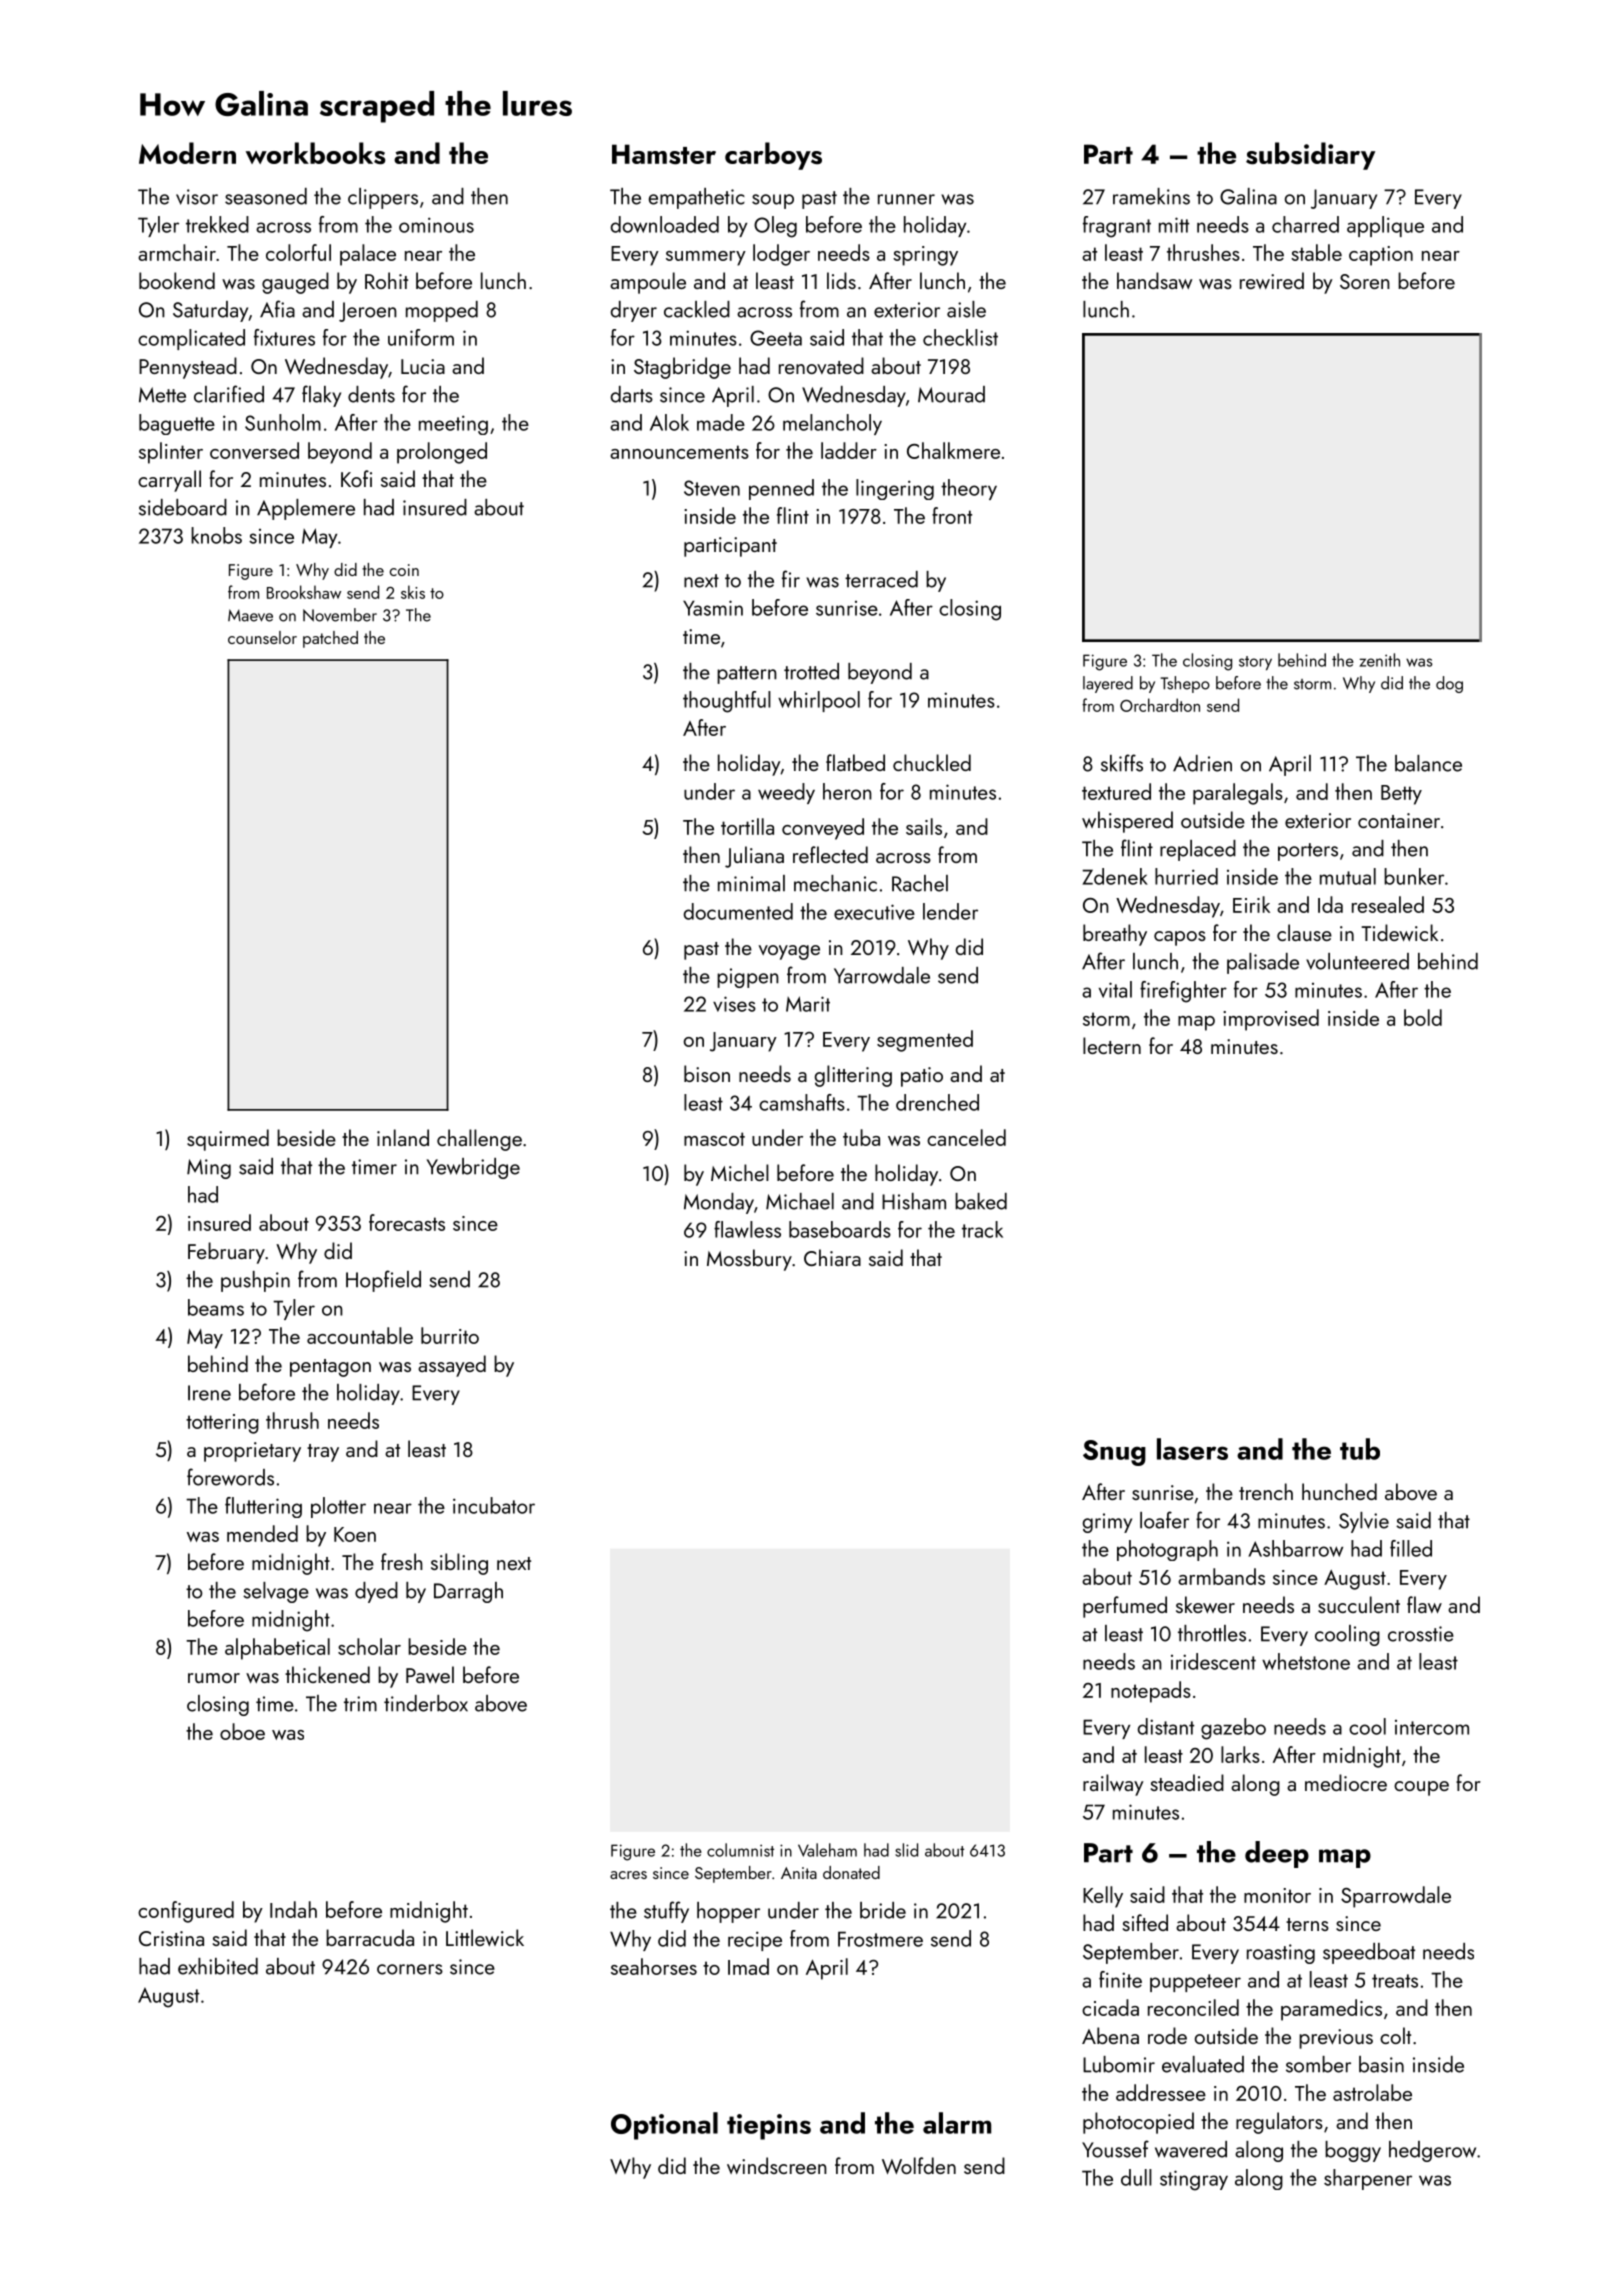  Describe the element at coordinates (664, 154) in the page. I see `Hamster` at that location.
